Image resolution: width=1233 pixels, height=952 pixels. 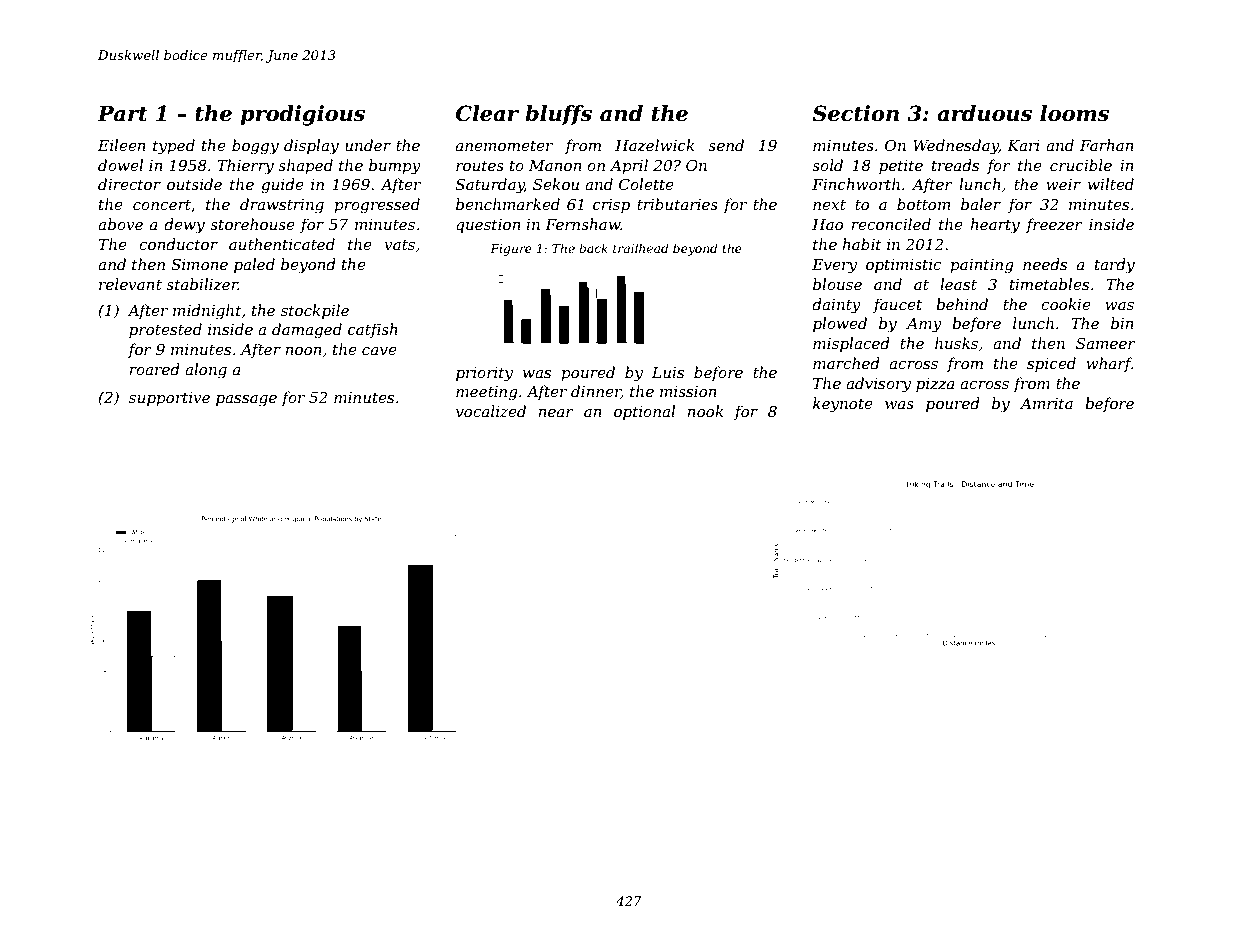 What do you see at coordinates (245, 167) in the image?
I see `Thierry` at bounding box center [245, 167].
